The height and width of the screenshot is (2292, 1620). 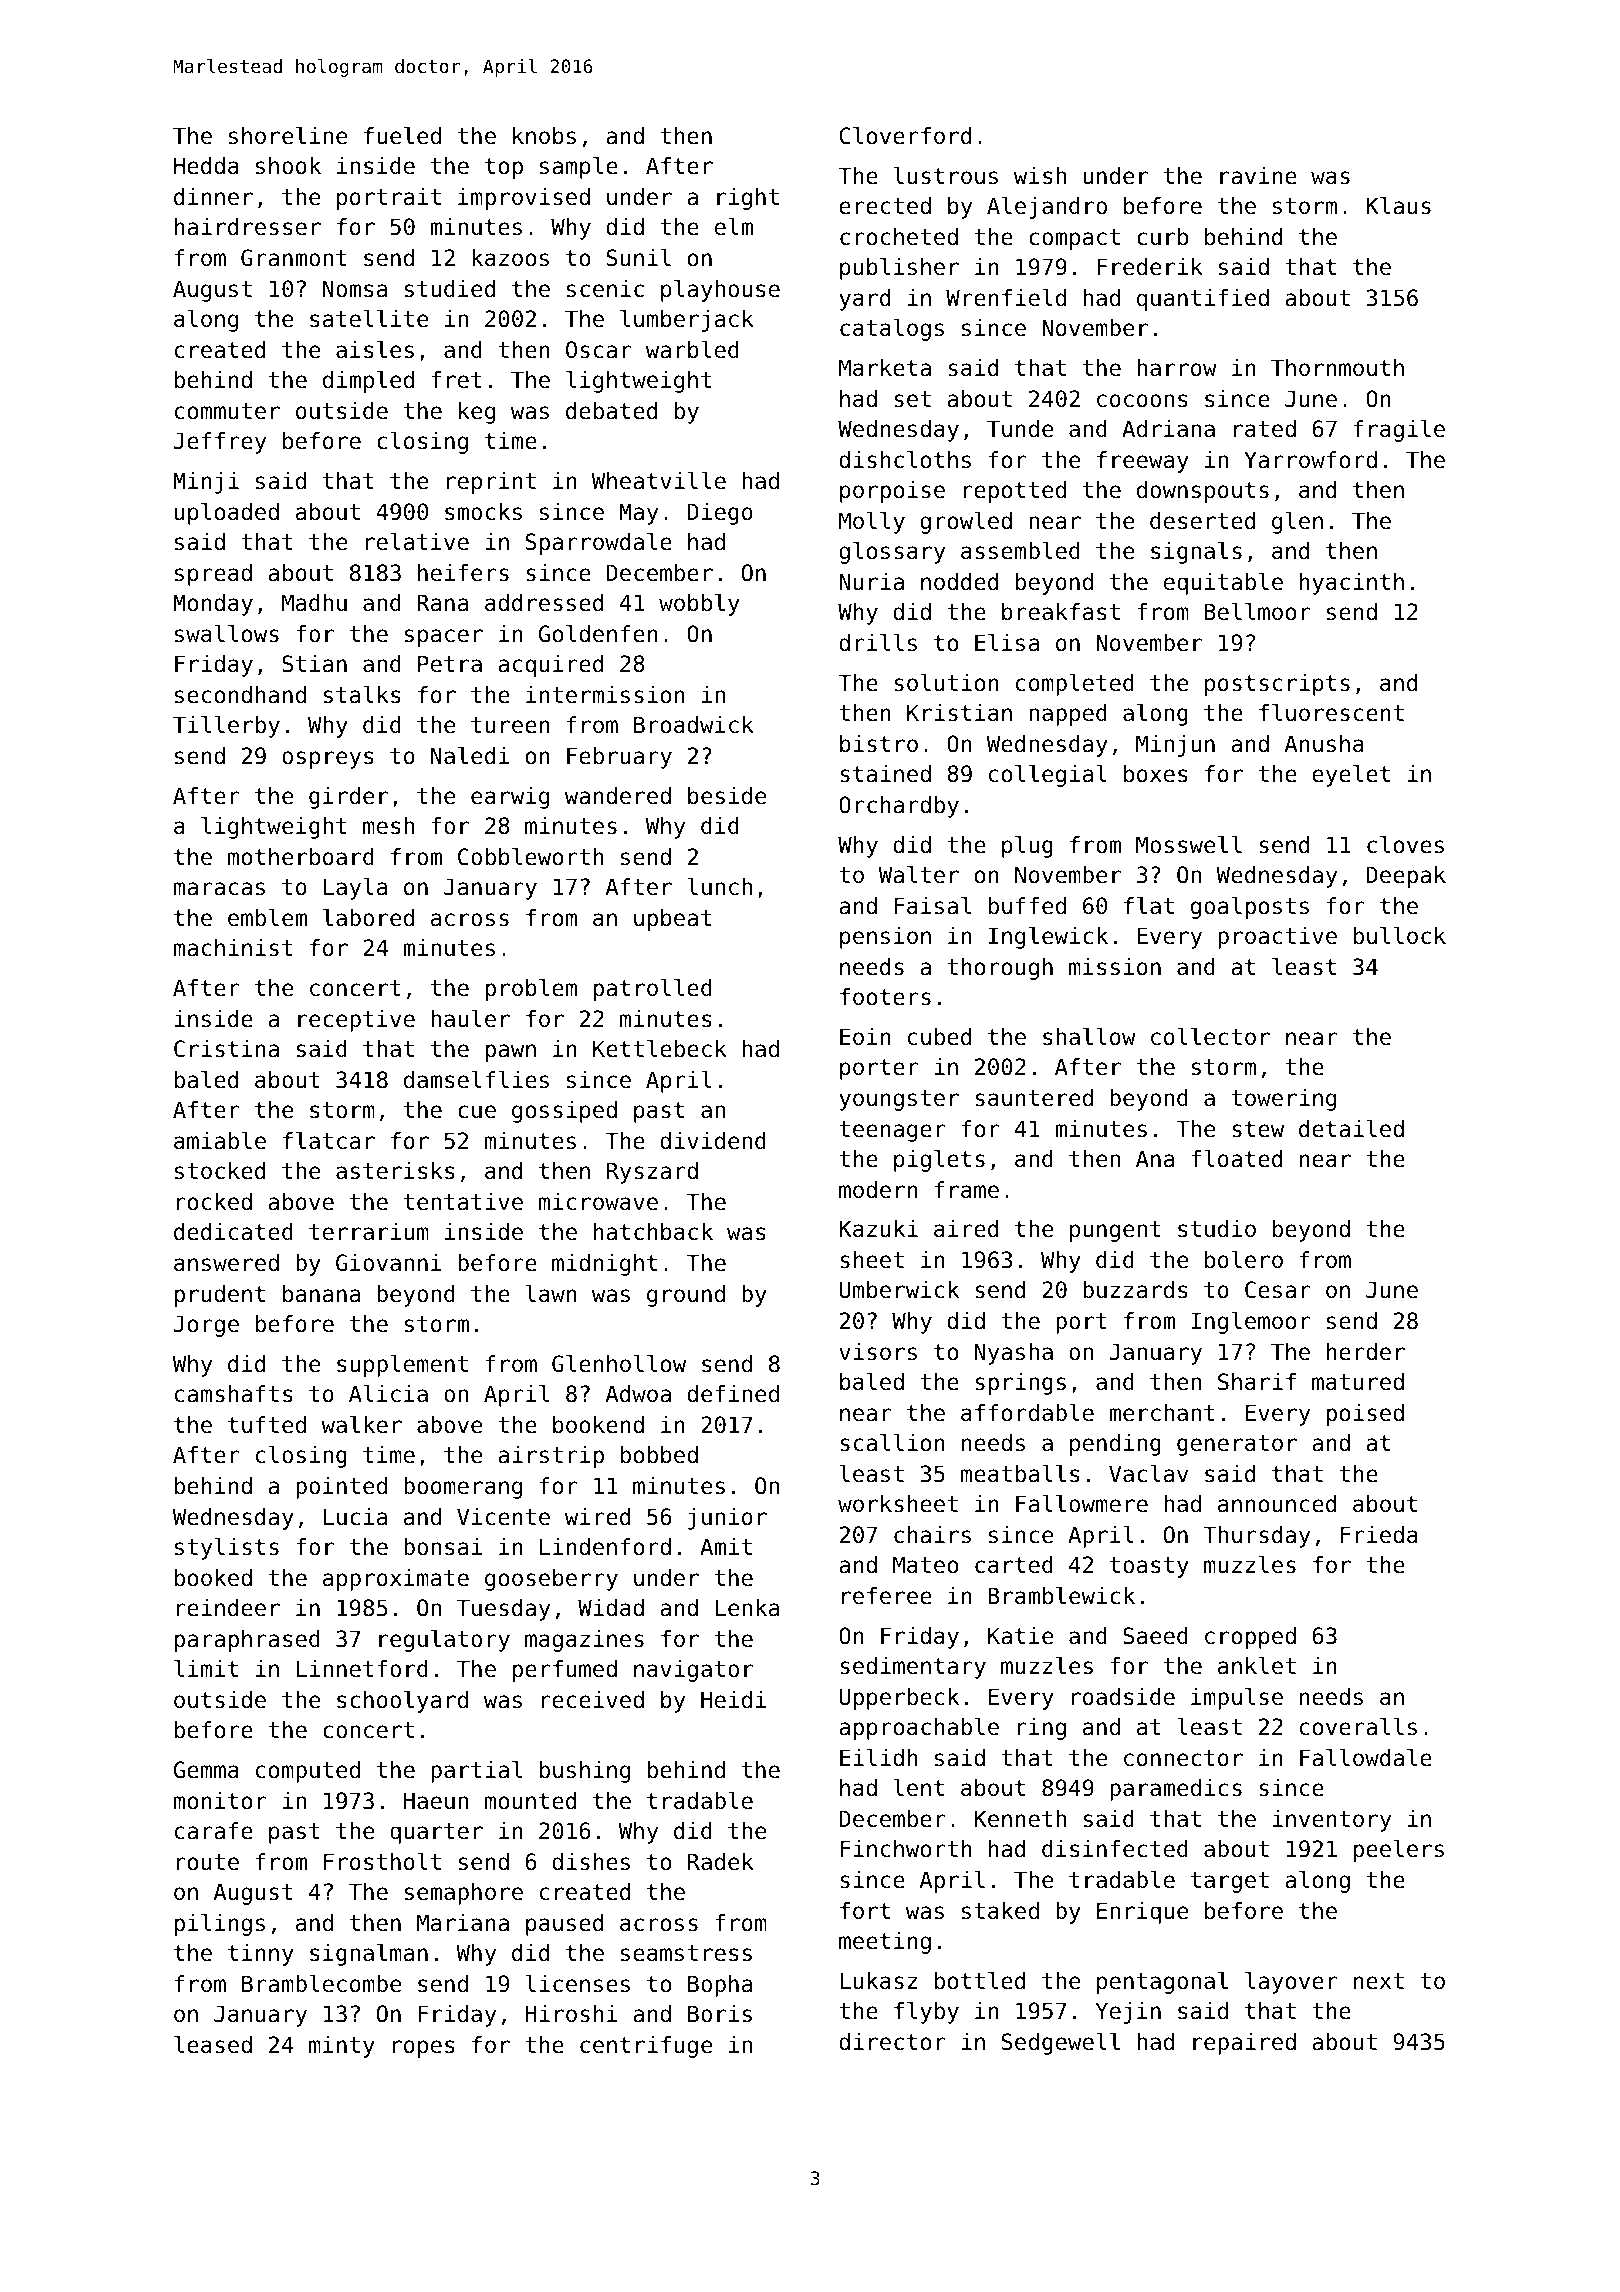 What do you see at coordinates (598, 634) in the screenshot?
I see `Goldenfen` at bounding box center [598, 634].
